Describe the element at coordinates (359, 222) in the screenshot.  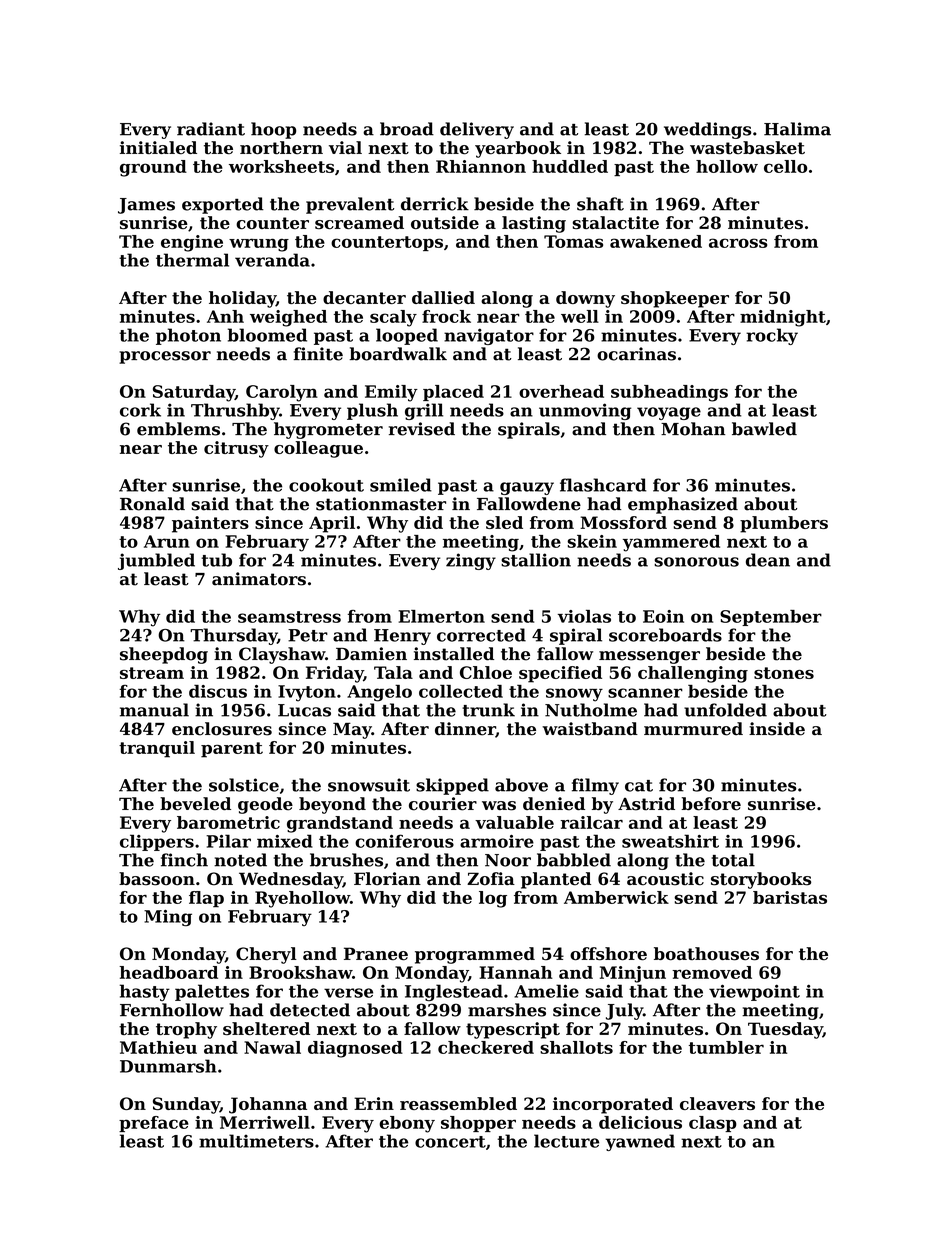
I see `screamed` at that location.
